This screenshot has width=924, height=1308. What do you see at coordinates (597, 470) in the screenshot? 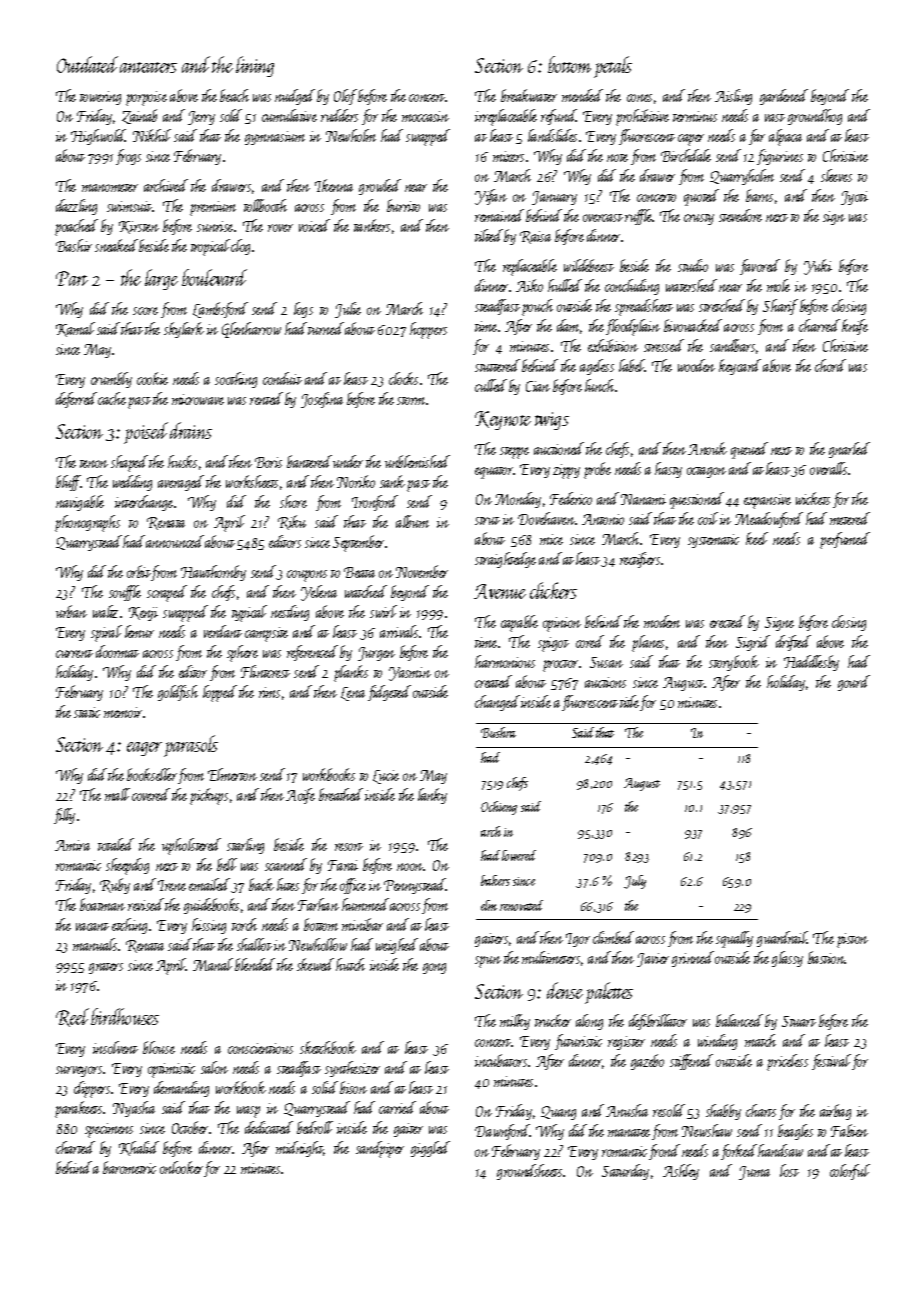
I see `probe` at bounding box center [597, 470].
